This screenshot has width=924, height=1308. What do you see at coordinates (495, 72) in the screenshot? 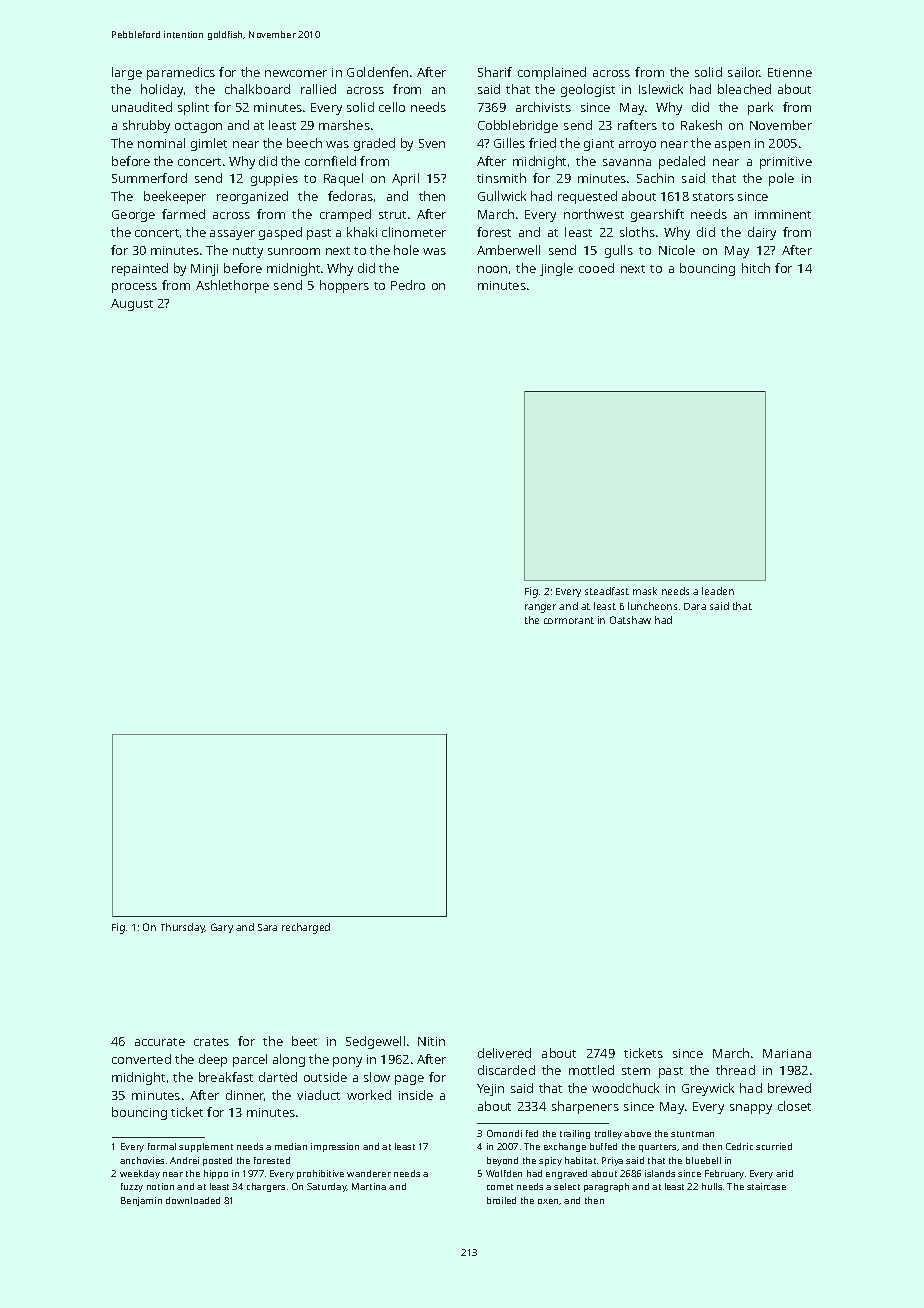
I see `Sharif` at bounding box center [495, 72].
